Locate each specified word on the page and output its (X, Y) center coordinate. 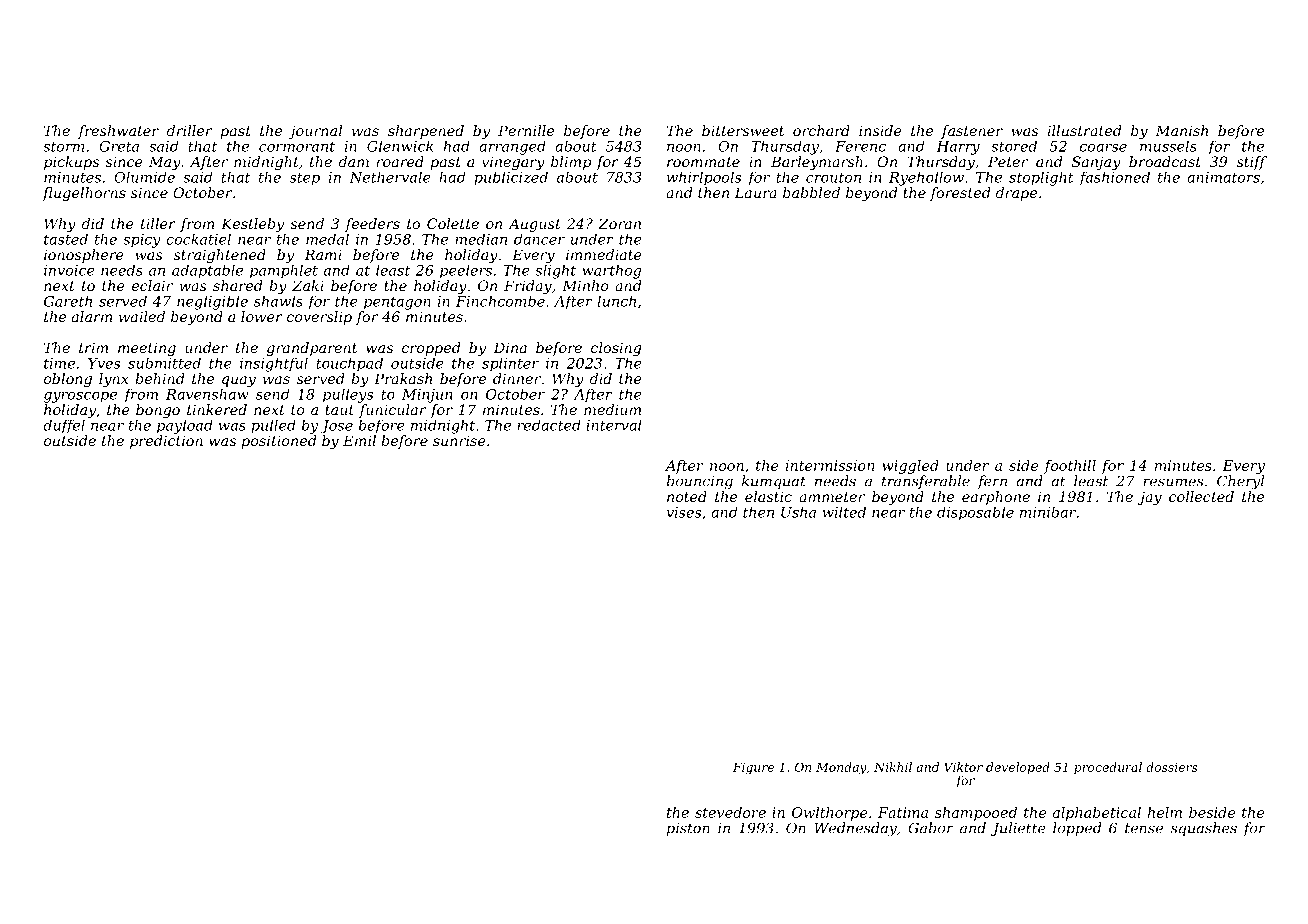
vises (683, 512)
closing (616, 349)
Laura (755, 192)
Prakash (403, 378)
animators (1223, 177)
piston (688, 829)
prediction (166, 442)
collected (1201, 496)
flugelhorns (84, 194)
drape (1016, 194)
